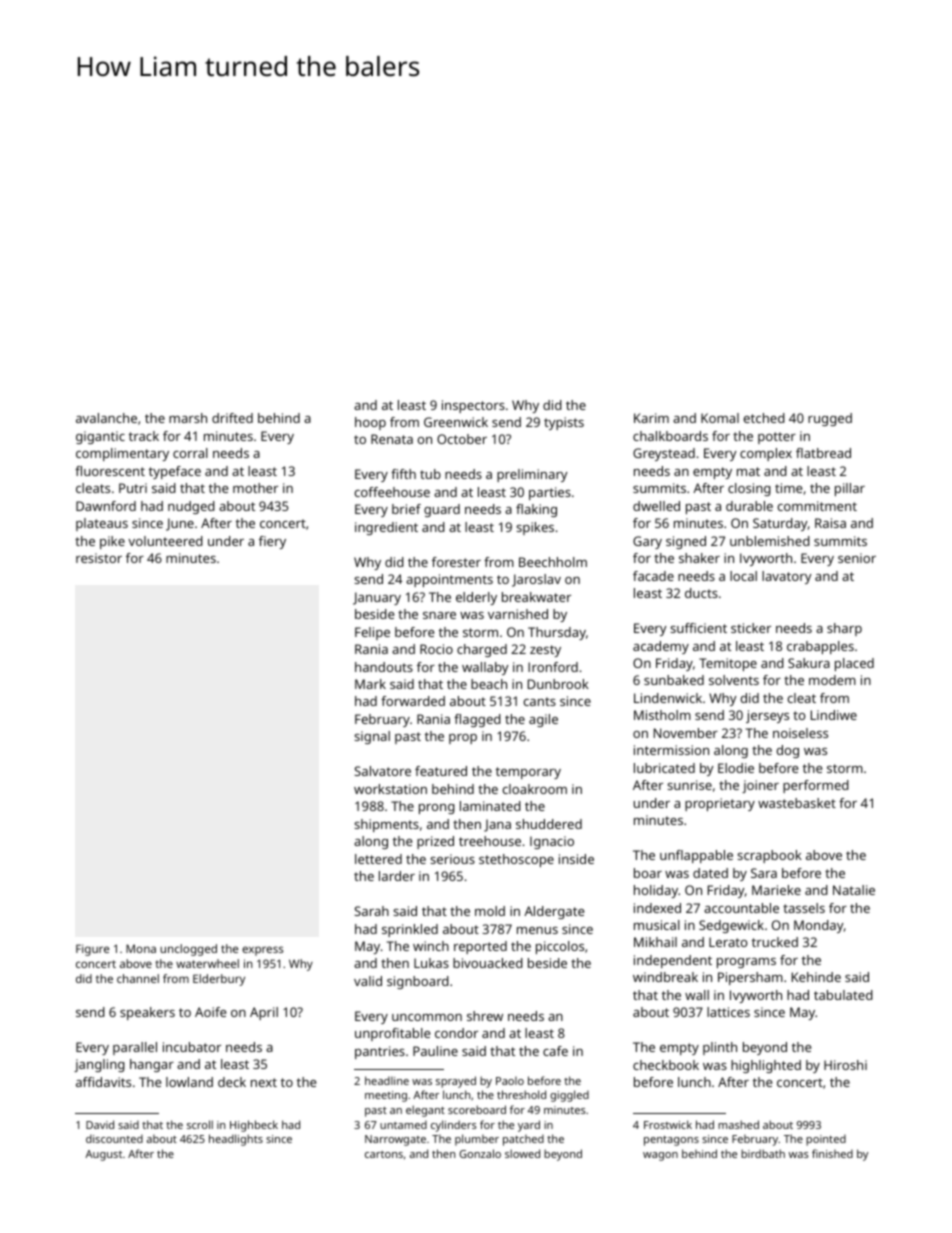 This screenshot has width=952, height=1233. I want to click on inspectors, so click(473, 406).
